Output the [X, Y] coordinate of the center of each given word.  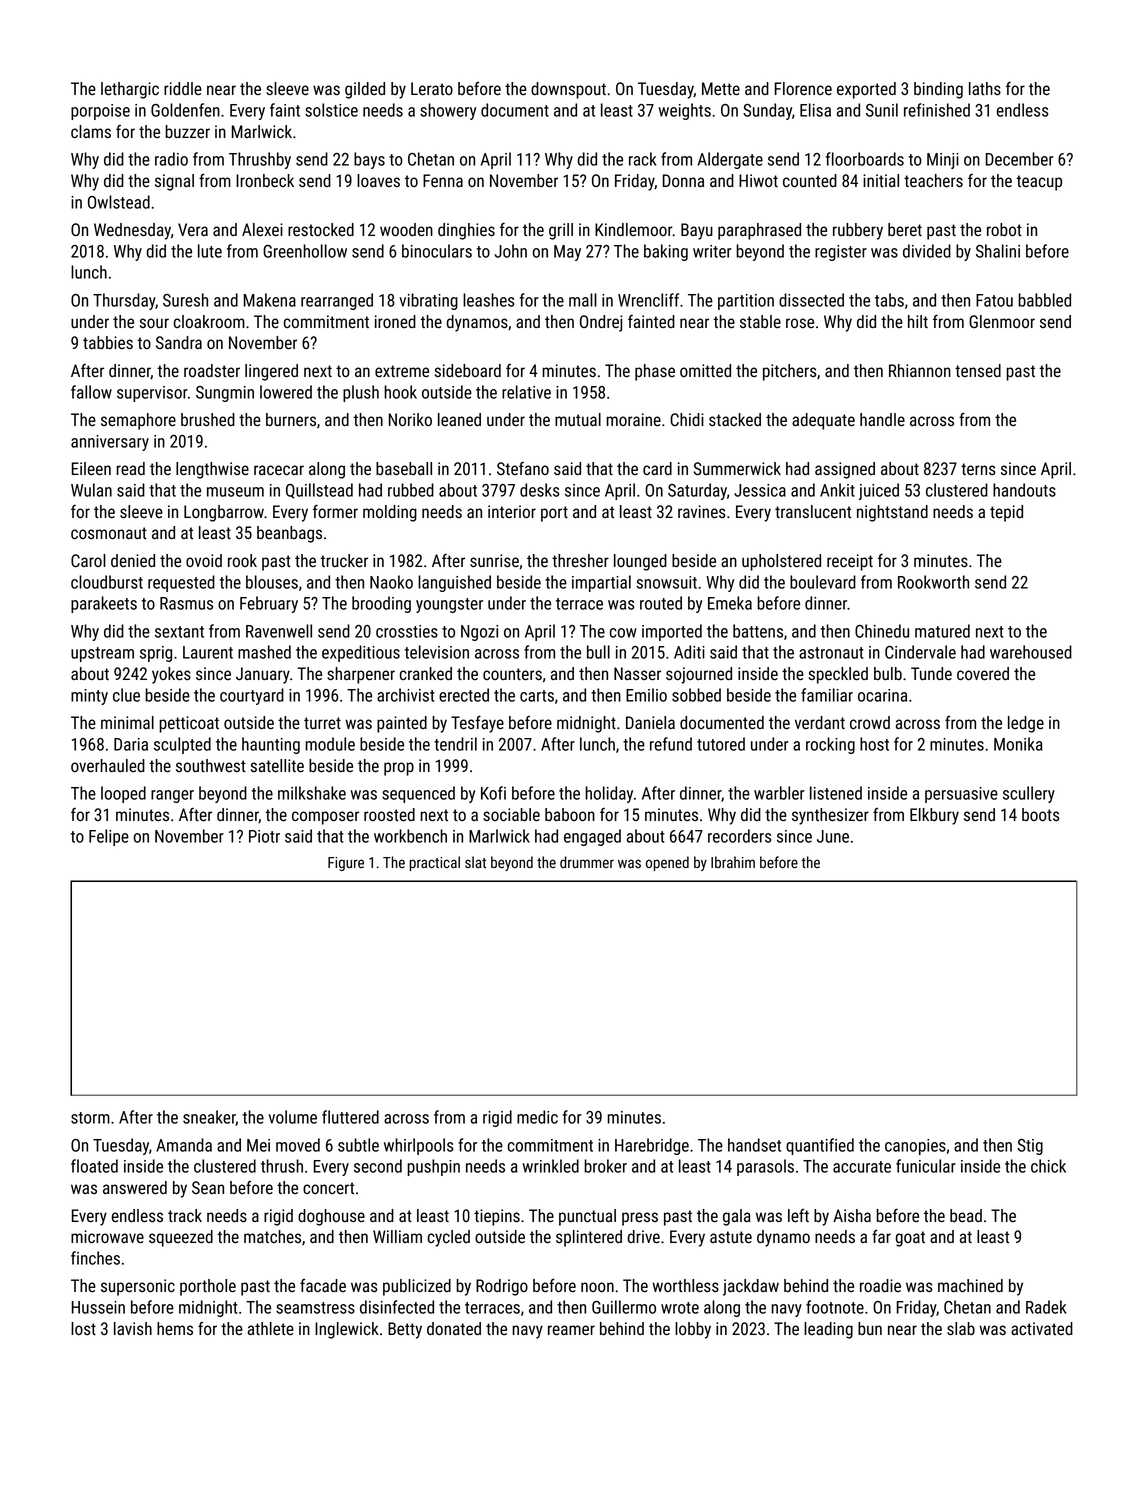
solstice [331, 110]
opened [667, 863]
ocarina [882, 695]
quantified [820, 1146]
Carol [88, 561]
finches [95, 1258]
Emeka [730, 603]
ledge [1026, 724]
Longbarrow [224, 513]
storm [90, 1118]
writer [712, 251]
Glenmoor [1002, 322]
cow [623, 633]
